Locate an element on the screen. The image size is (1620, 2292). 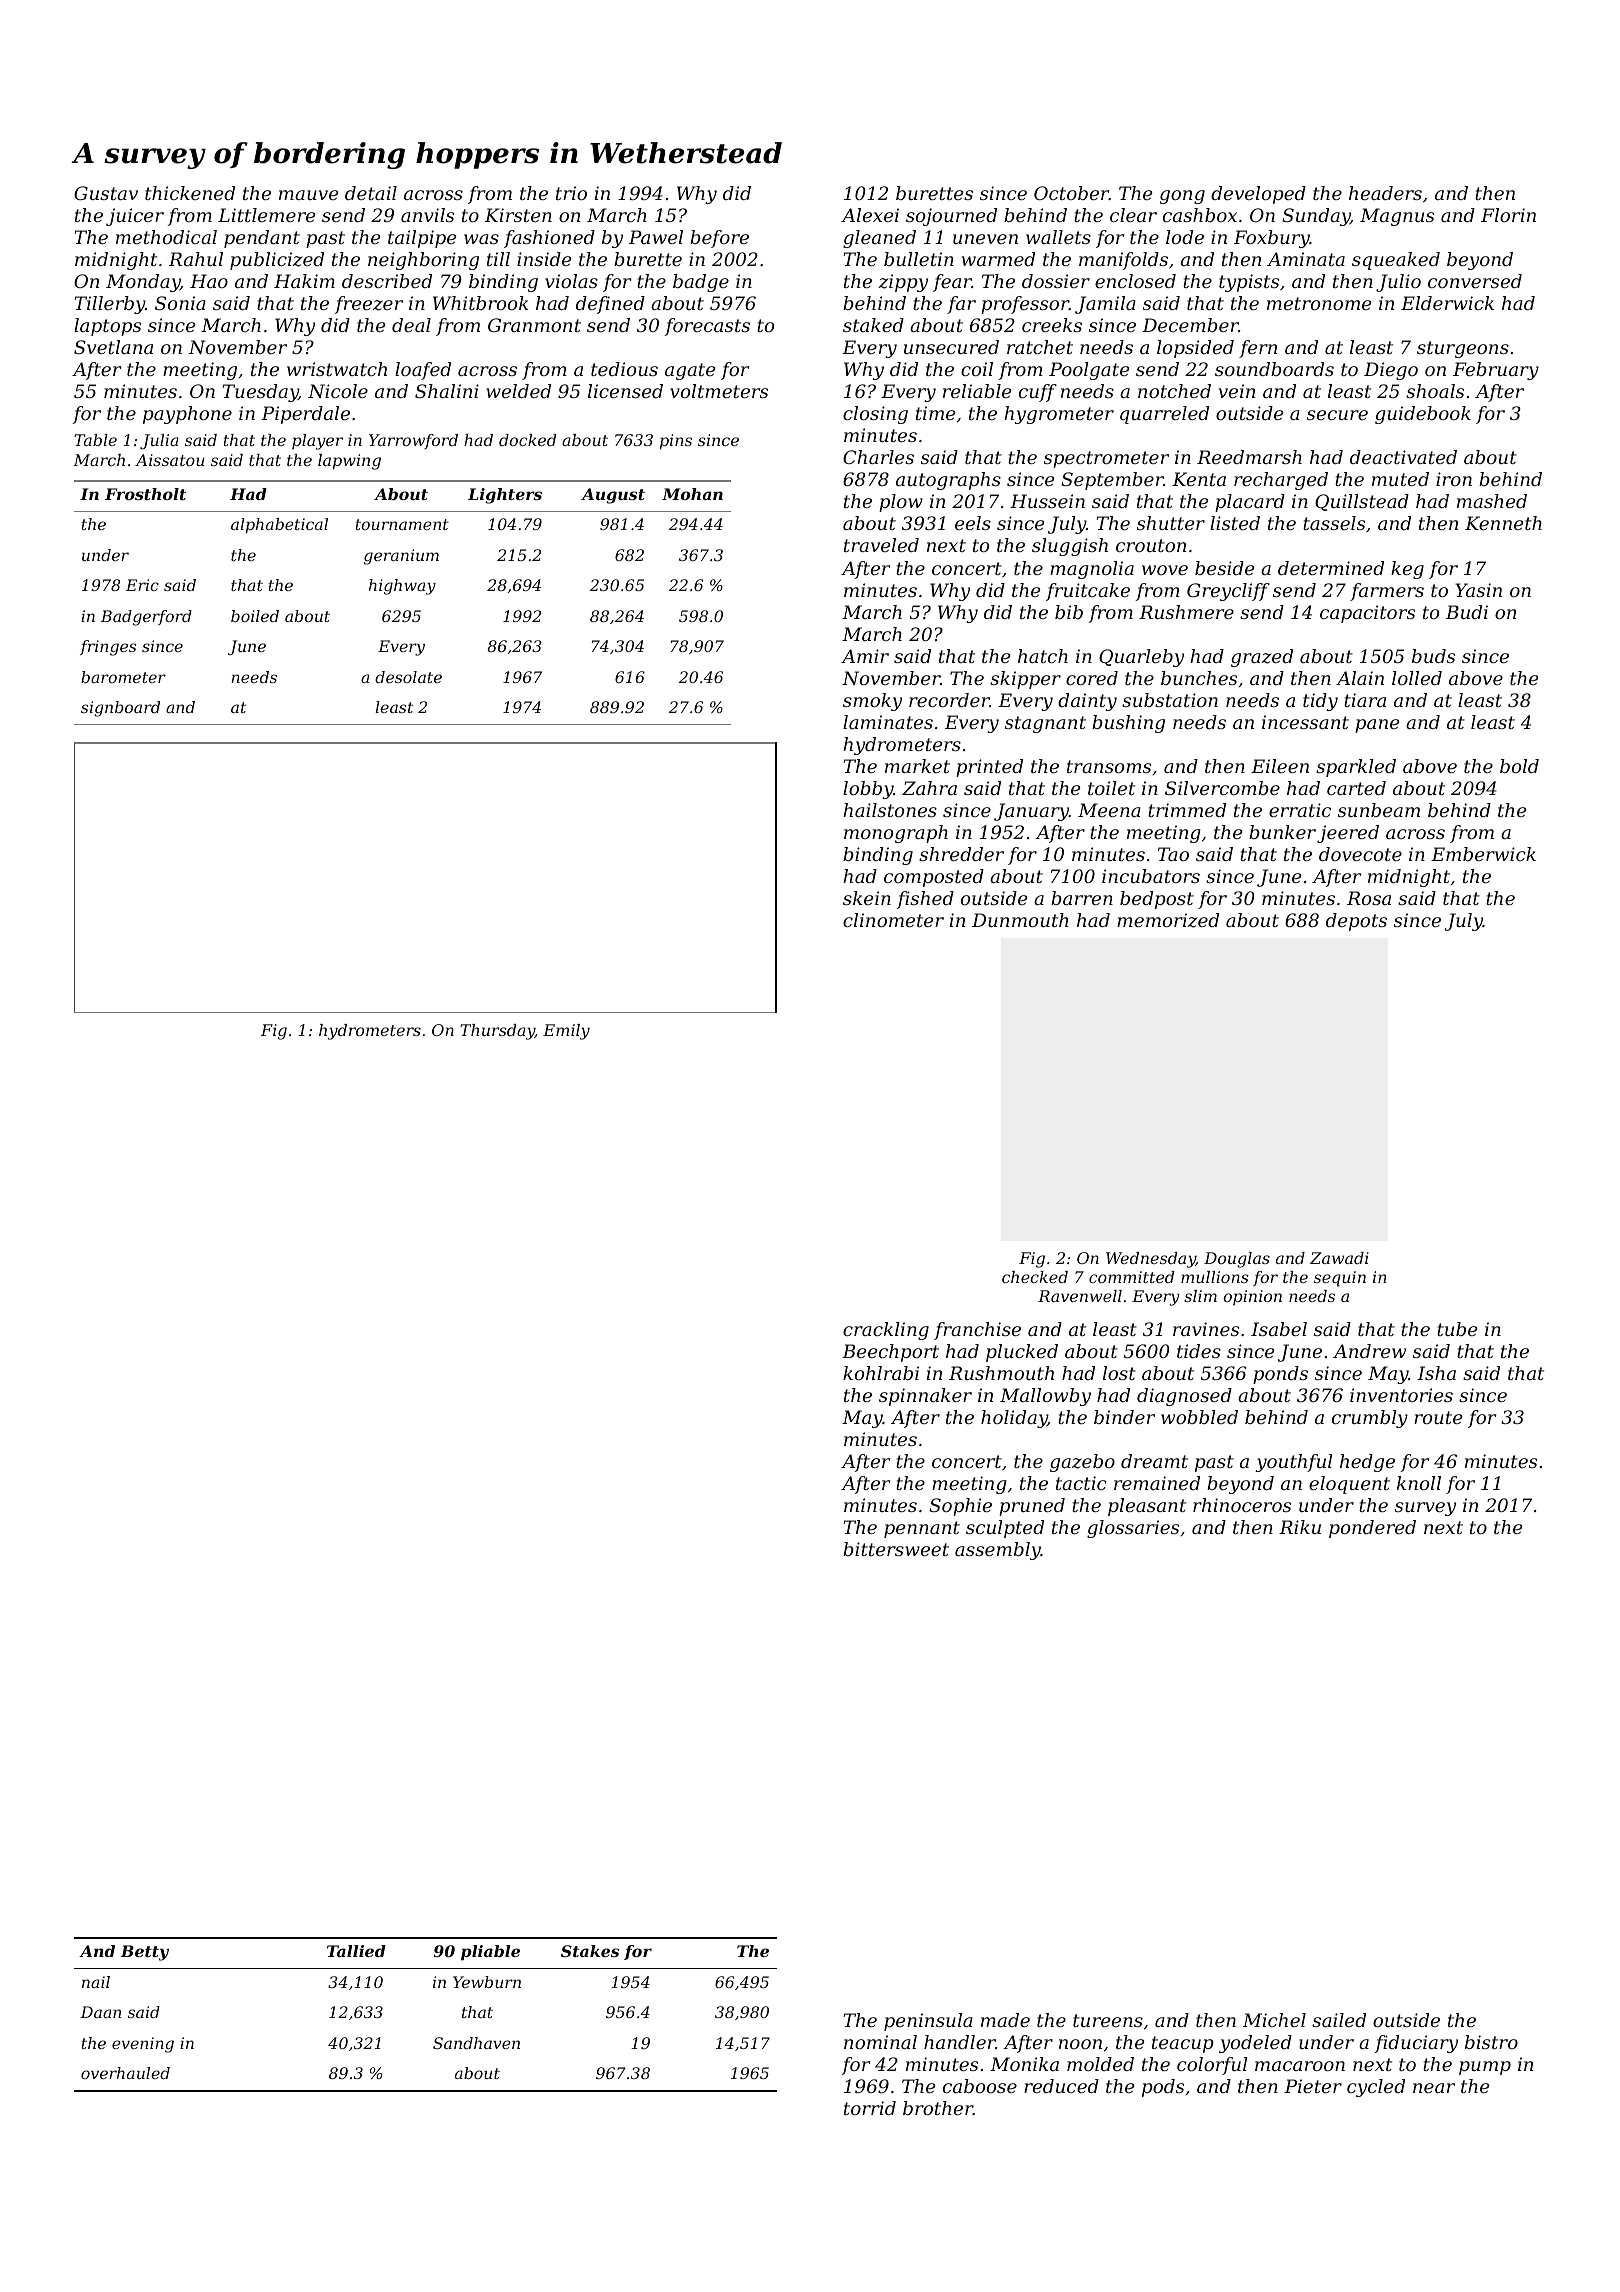
skein is located at coordinates (867, 898).
